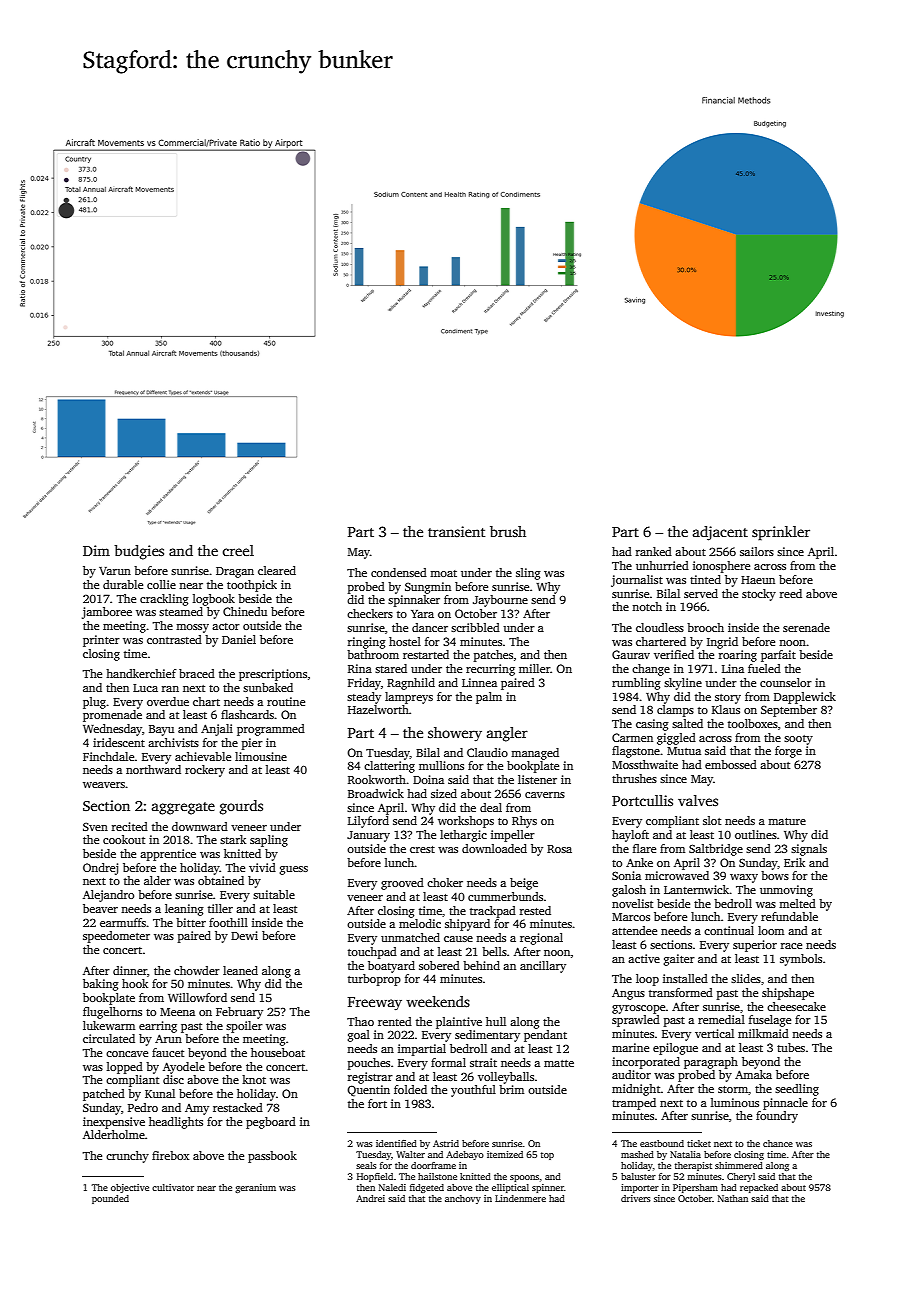  I want to click on chance, so click(778, 1143).
